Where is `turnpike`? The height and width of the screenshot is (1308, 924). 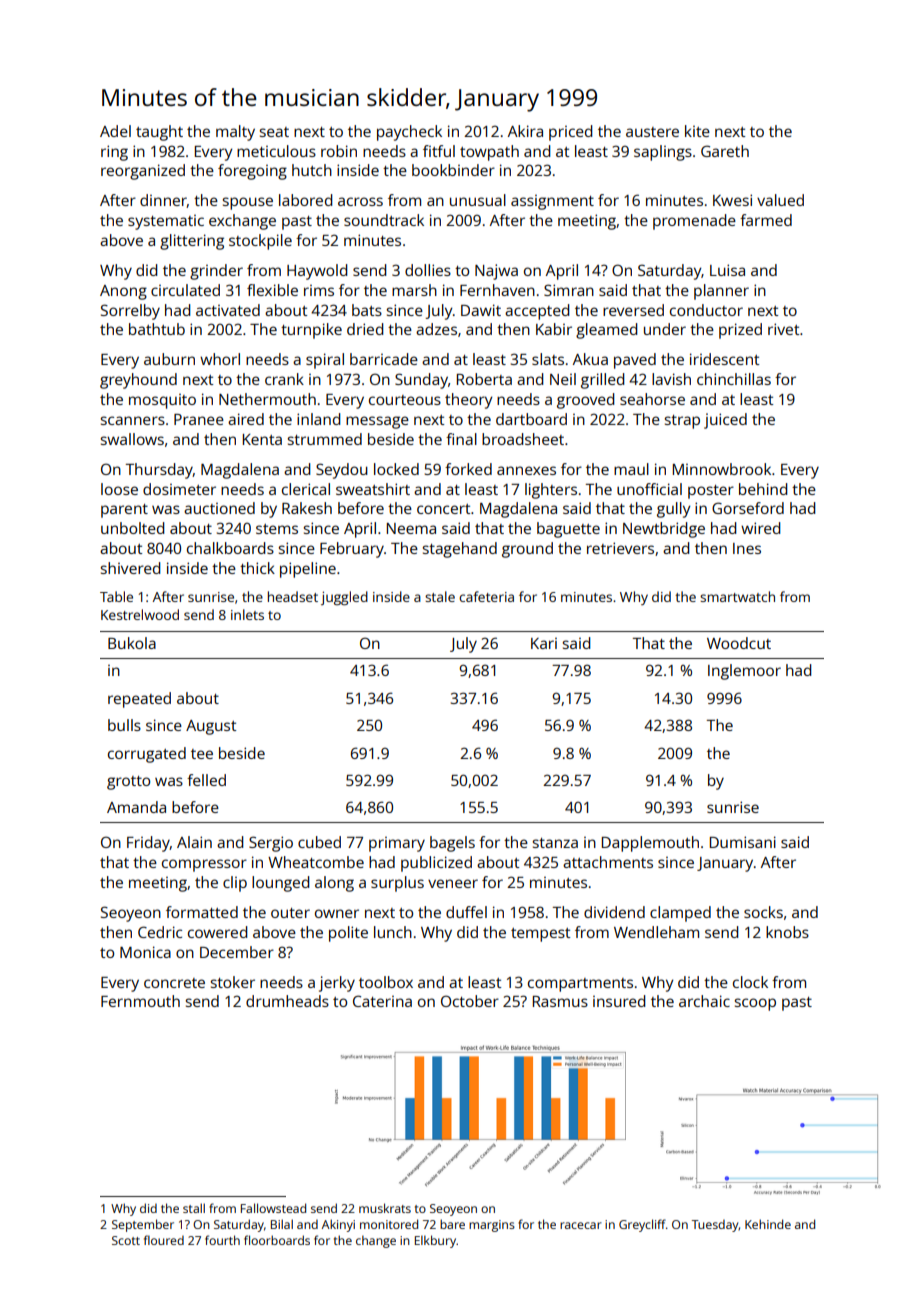
turnpike is located at coordinates (311, 331).
